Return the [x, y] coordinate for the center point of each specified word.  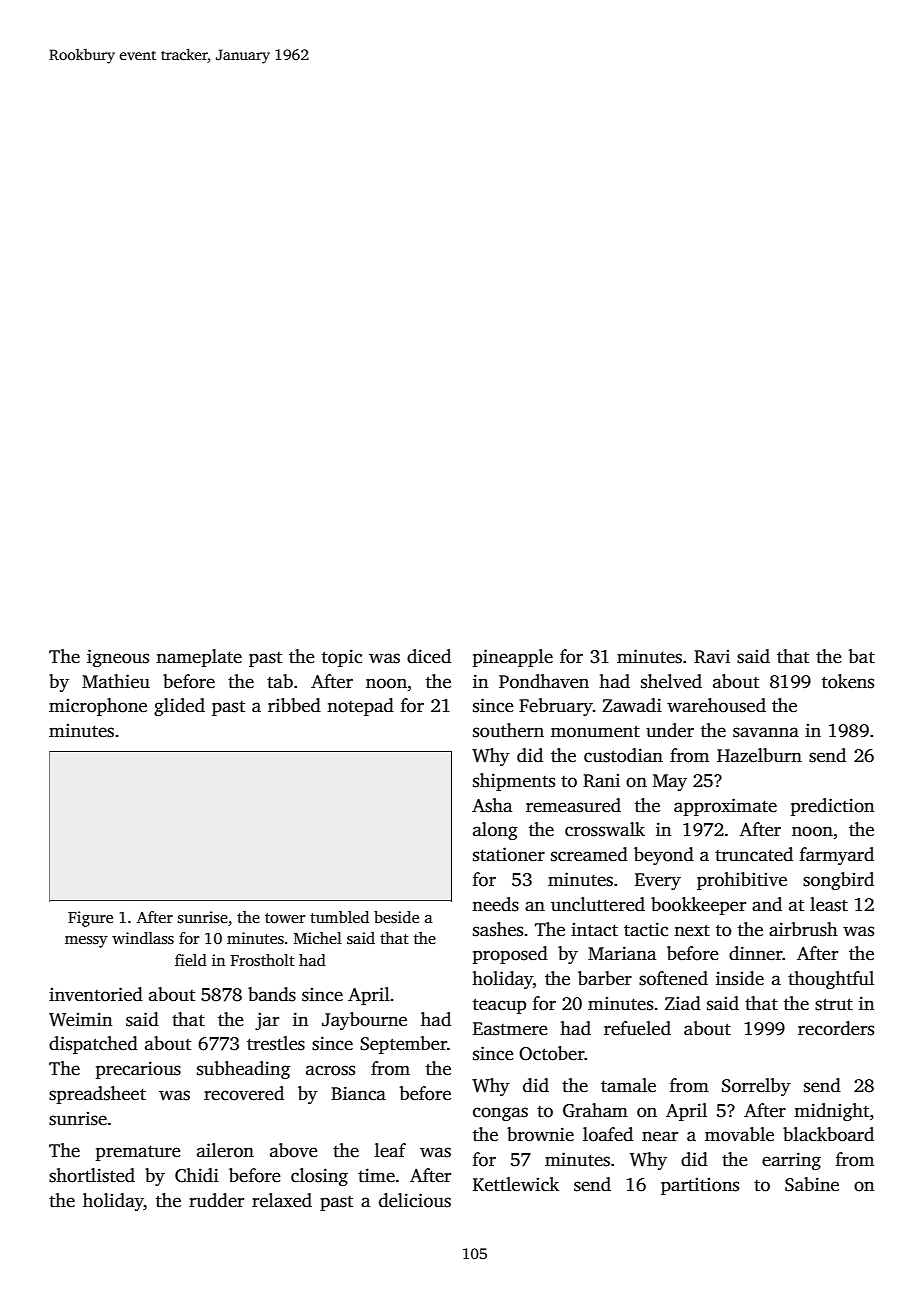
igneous [118, 658]
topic [342, 658]
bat [862, 656]
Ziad [683, 1003]
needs [495, 904]
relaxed [282, 1200]
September [403, 1045]
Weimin [80, 1019]
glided [179, 707]
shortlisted [92, 1175]
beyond [664, 856]
